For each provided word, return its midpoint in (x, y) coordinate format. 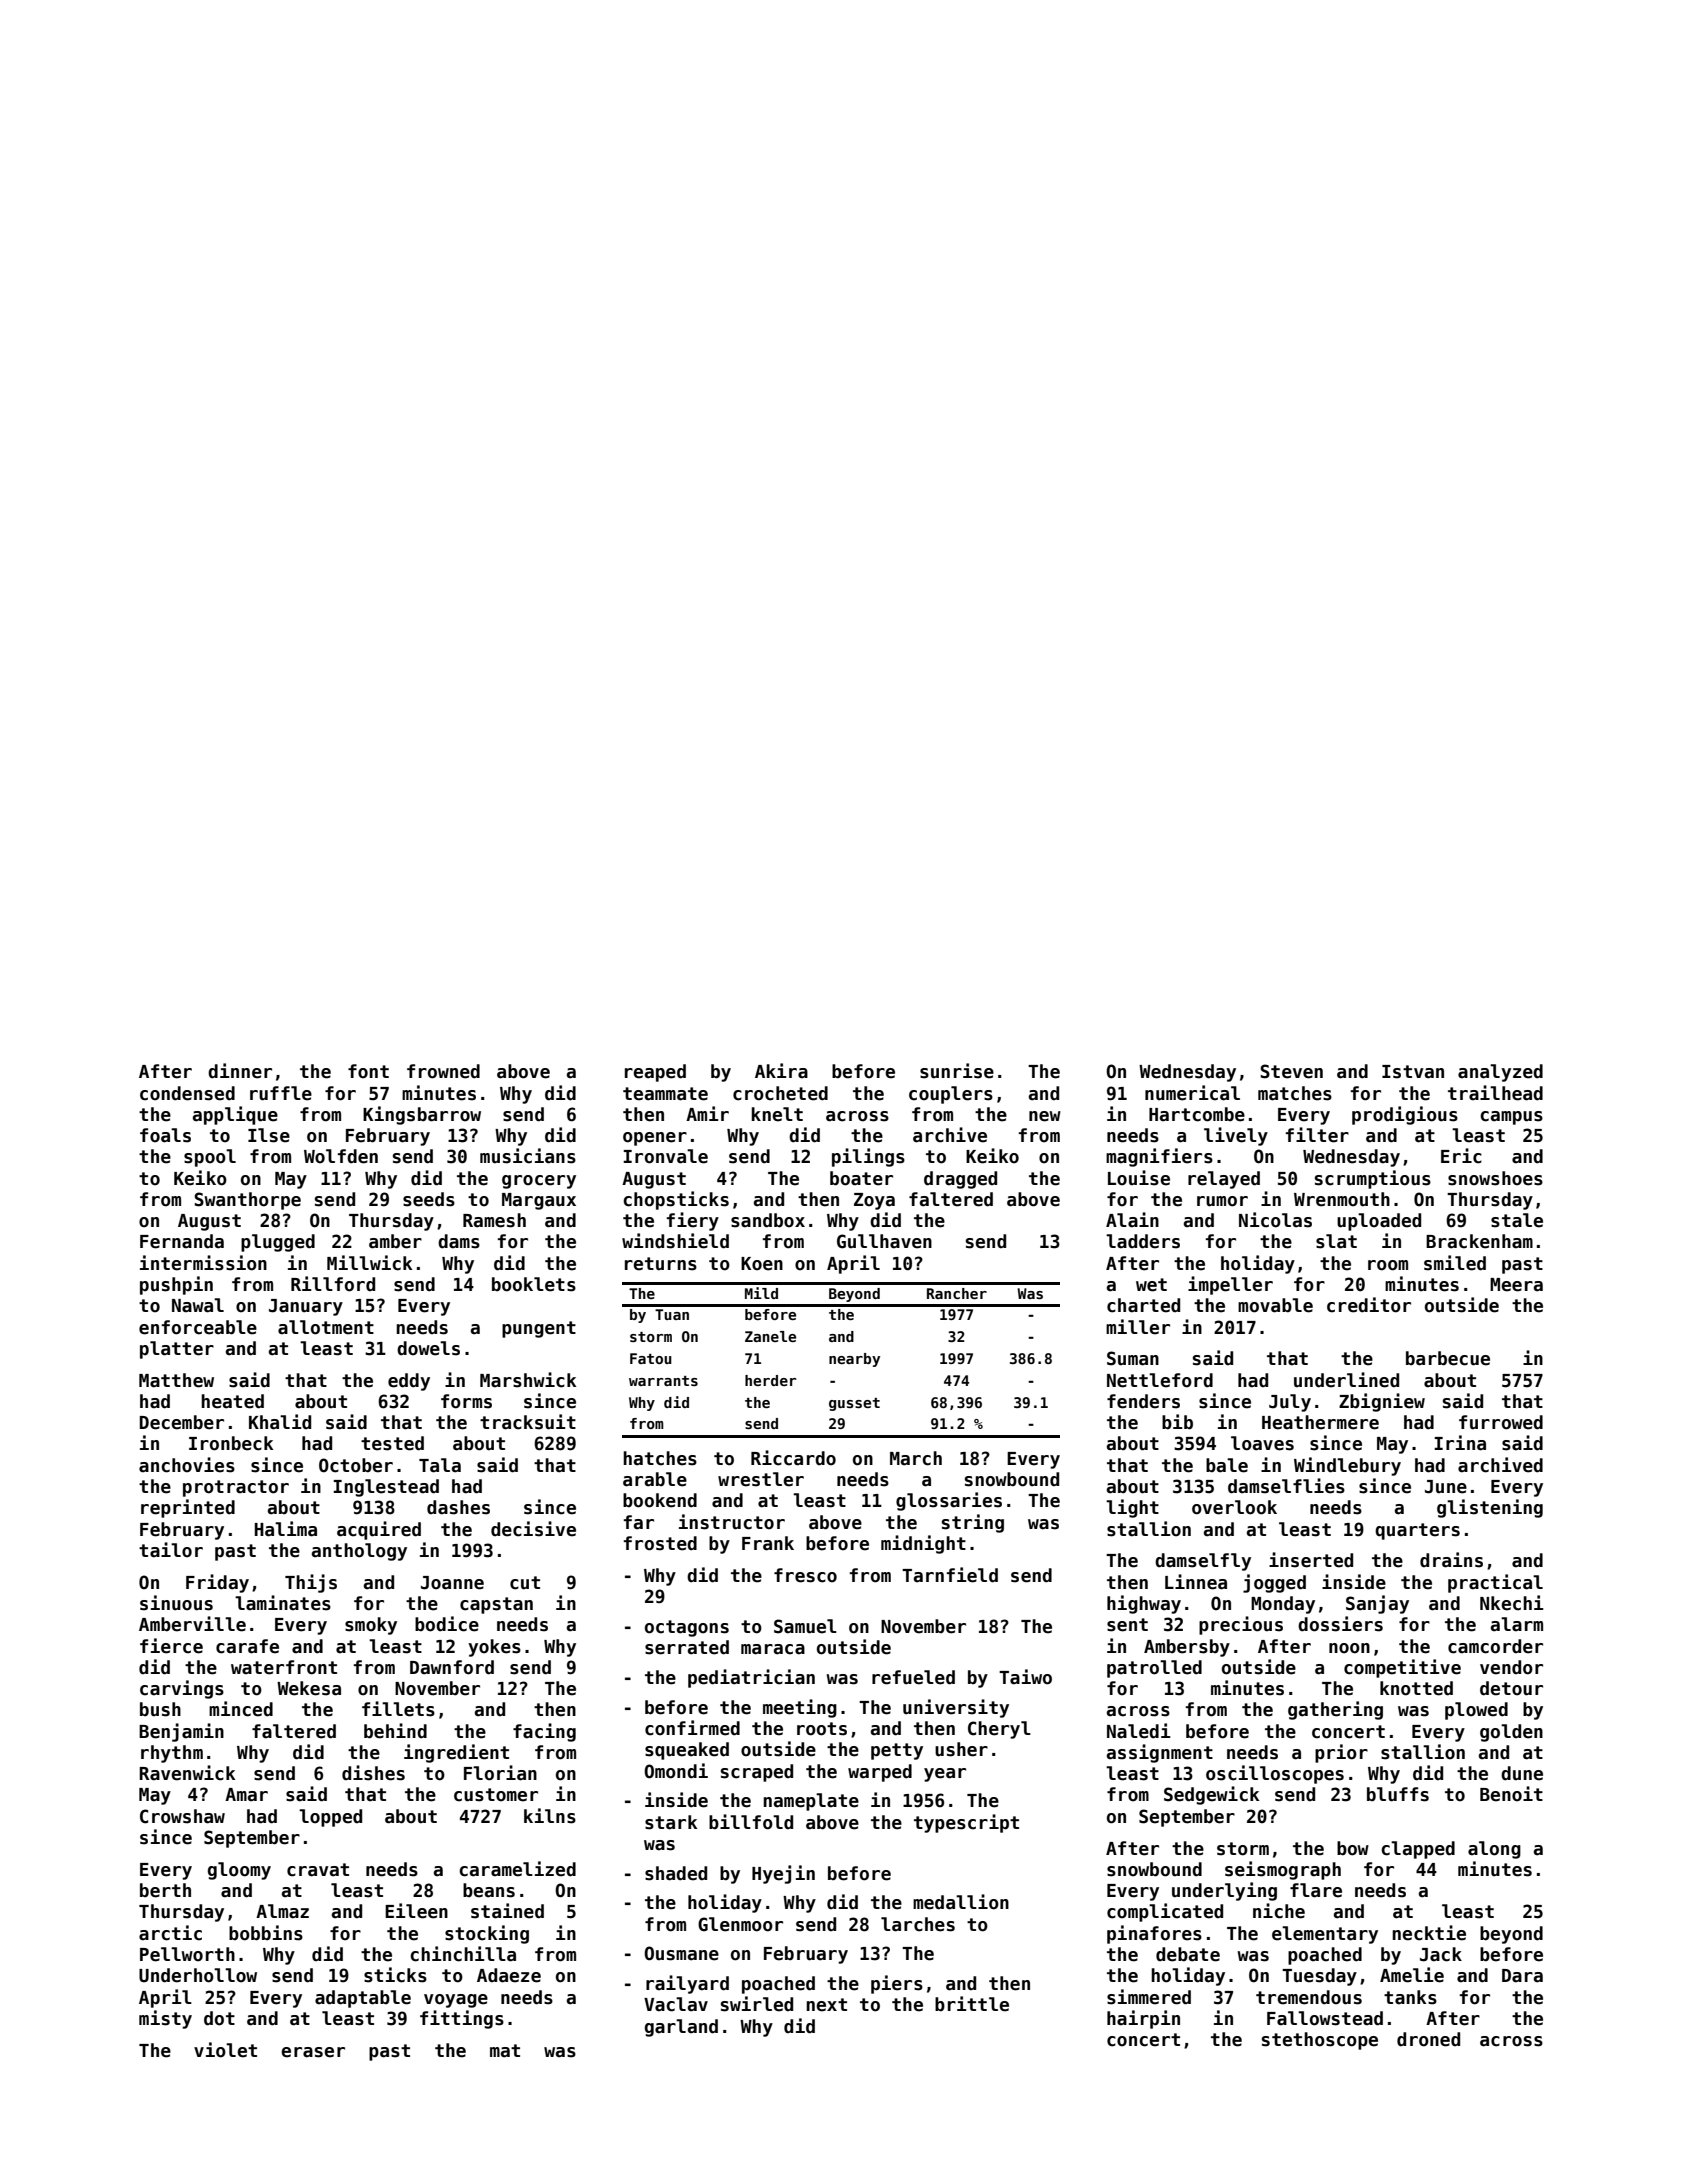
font (368, 1071)
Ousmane (681, 1953)
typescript (966, 1823)
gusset (854, 1404)
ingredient (456, 1753)
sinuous (176, 1603)
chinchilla (463, 1954)
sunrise (957, 1071)
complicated (1165, 1912)
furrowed (1501, 1422)
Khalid (280, 1422)
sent (1127, 1625)
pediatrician (751, 1678)
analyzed (1500, 1073)
